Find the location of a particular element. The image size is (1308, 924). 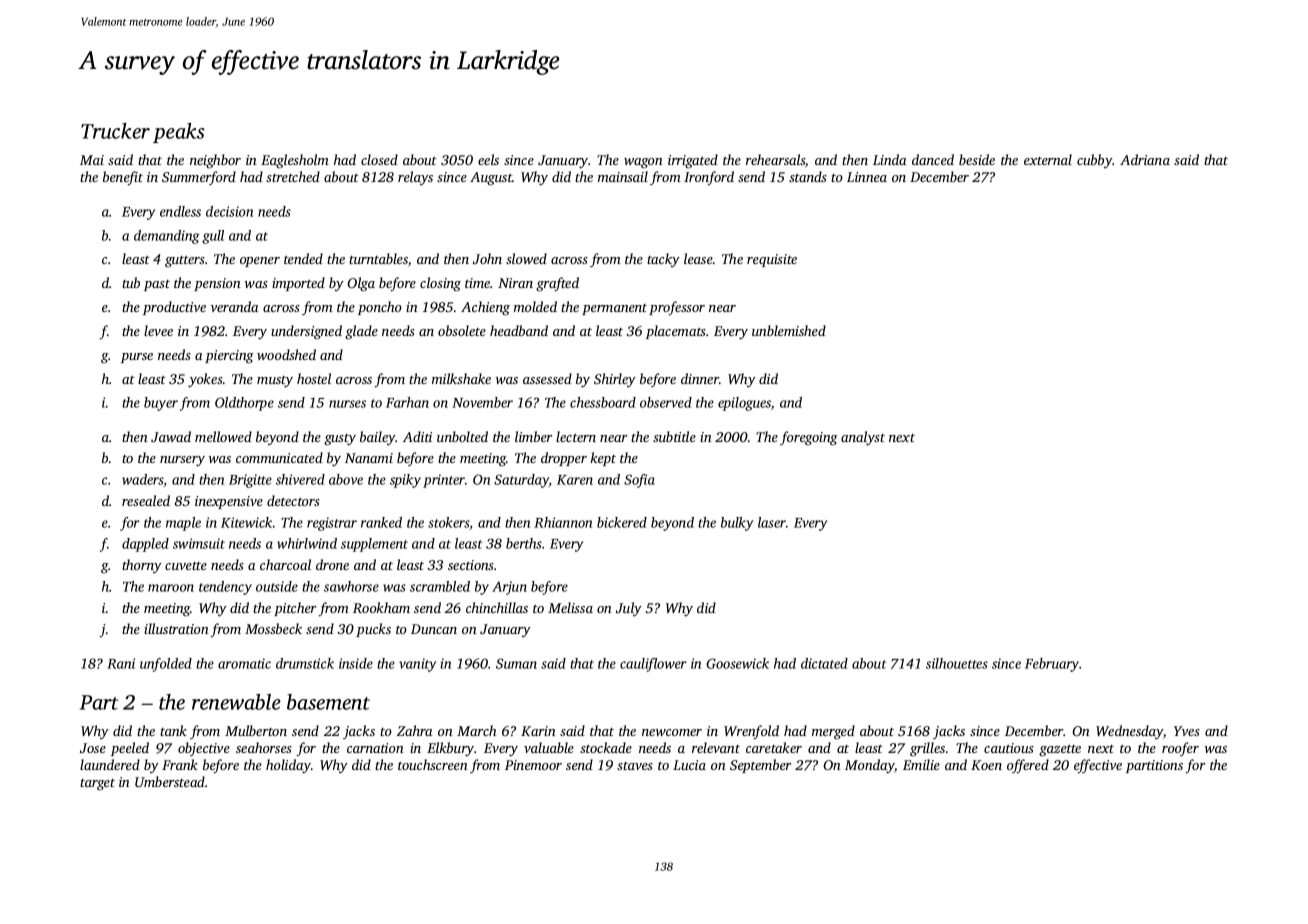

epilogues is located at coordinates (744, 404).
